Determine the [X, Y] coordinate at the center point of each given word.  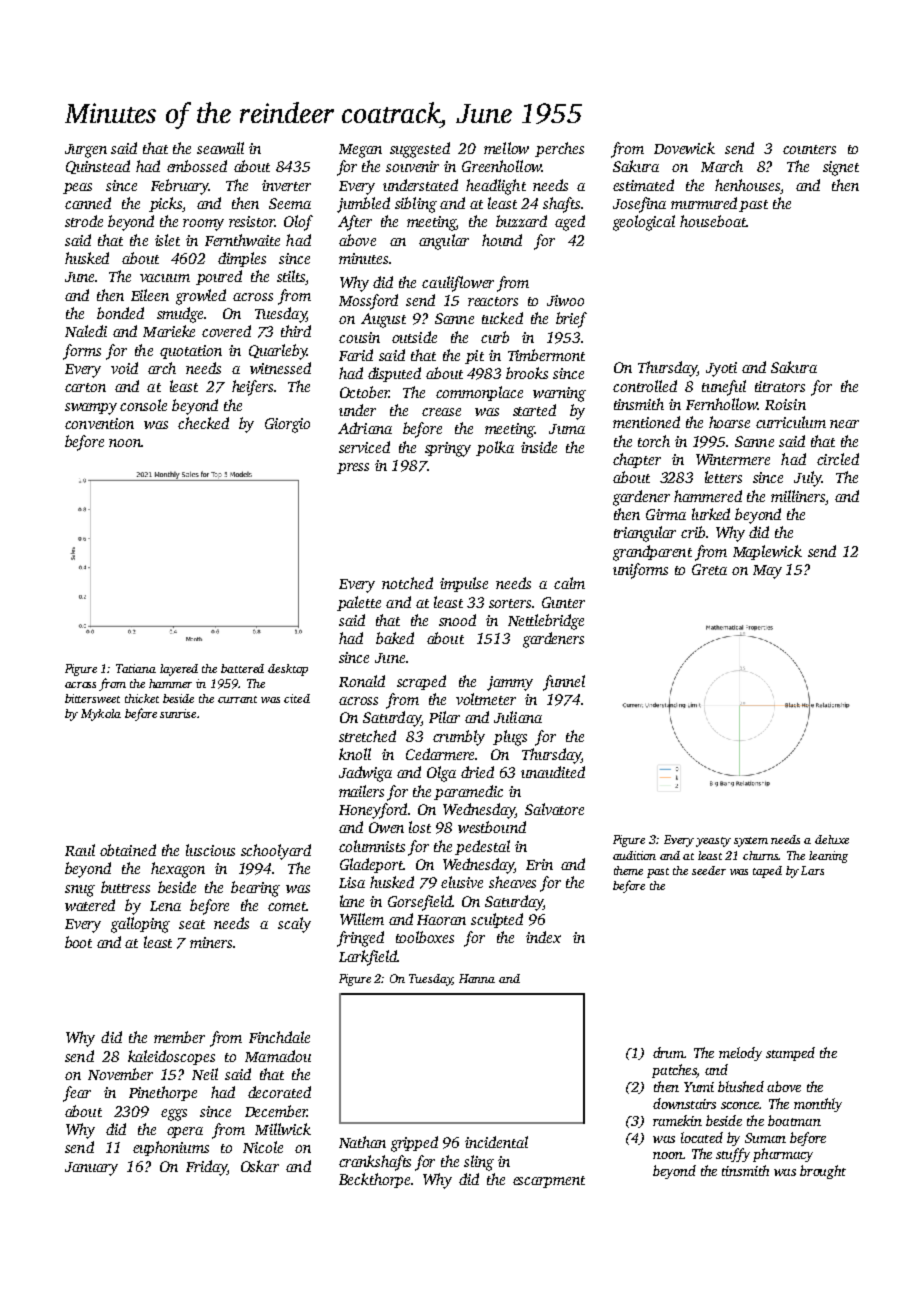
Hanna [477, 978]
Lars [812, 870]
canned [88, 203]
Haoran [441, 920]
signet [841, 168]
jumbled [363, 205]
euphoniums [171, 1148]
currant [237, 699]
